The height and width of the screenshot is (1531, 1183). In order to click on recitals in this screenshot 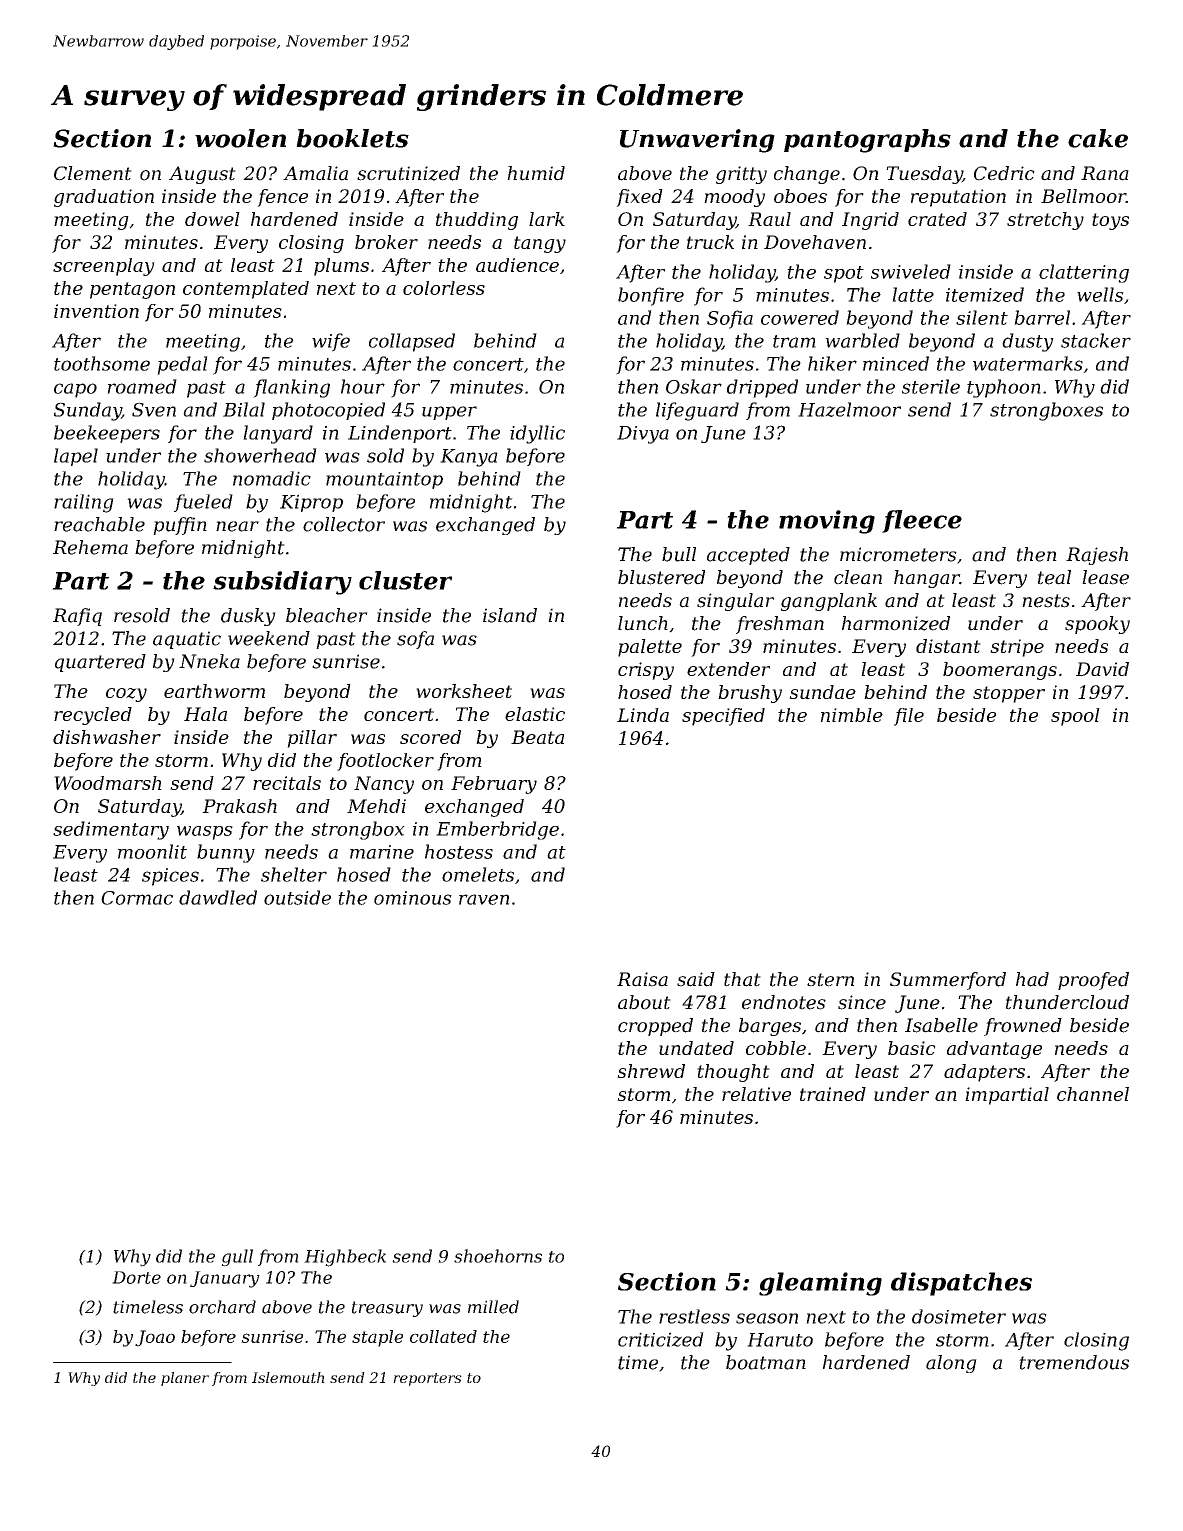, I will do `click(287, 783)`.
